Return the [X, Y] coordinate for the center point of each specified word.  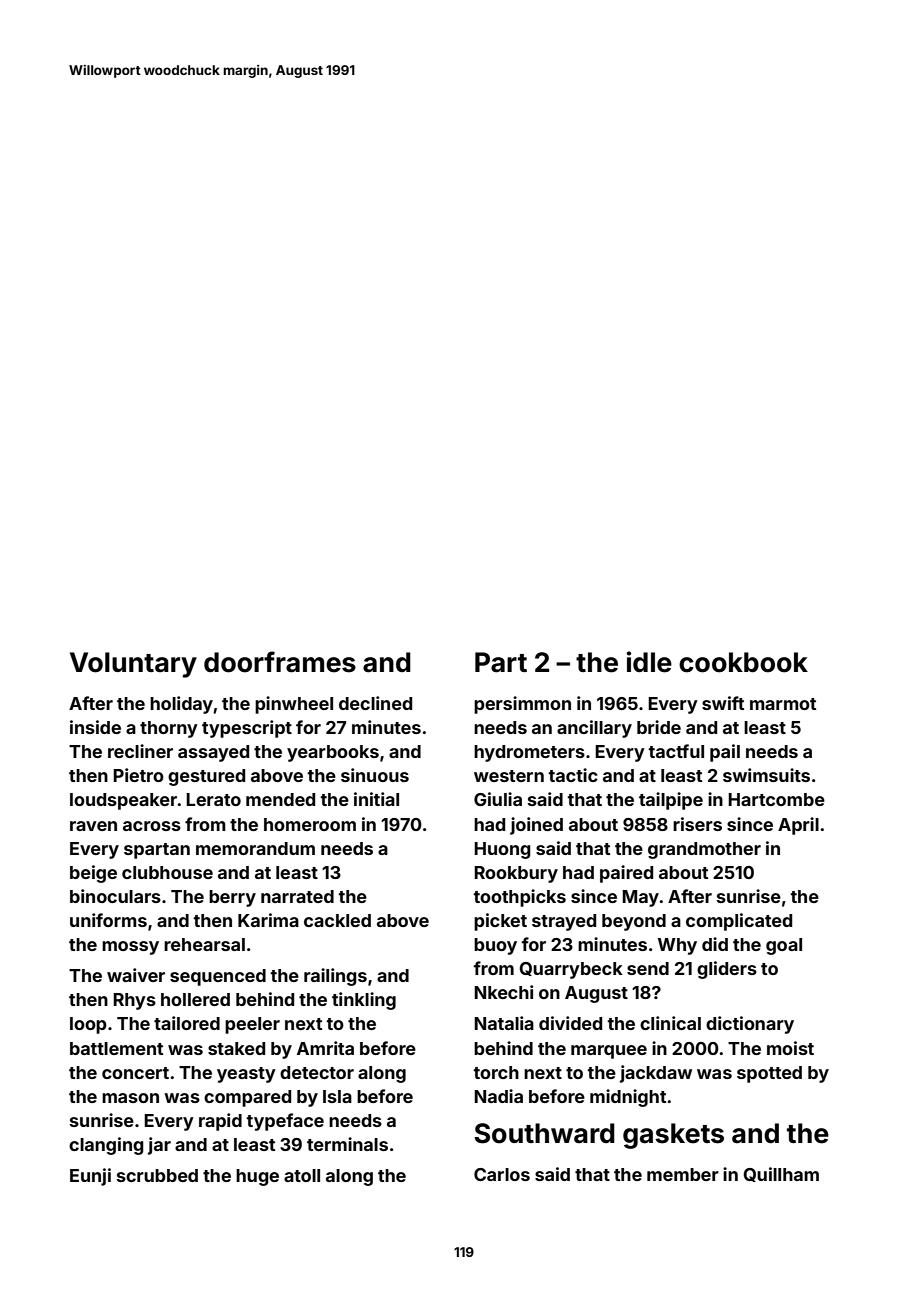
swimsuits [766, 775]
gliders [727, 970]
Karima [268, 920]
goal [784, 946]
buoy [495, 946]
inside [95, 727]
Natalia [504, 1023]
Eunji [90, 1177]
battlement [116, 1048]
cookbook [743, 662]
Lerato [213, 799]
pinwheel [294, 705]
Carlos [502, 1174]
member [683, 1174]
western [509, 776]
